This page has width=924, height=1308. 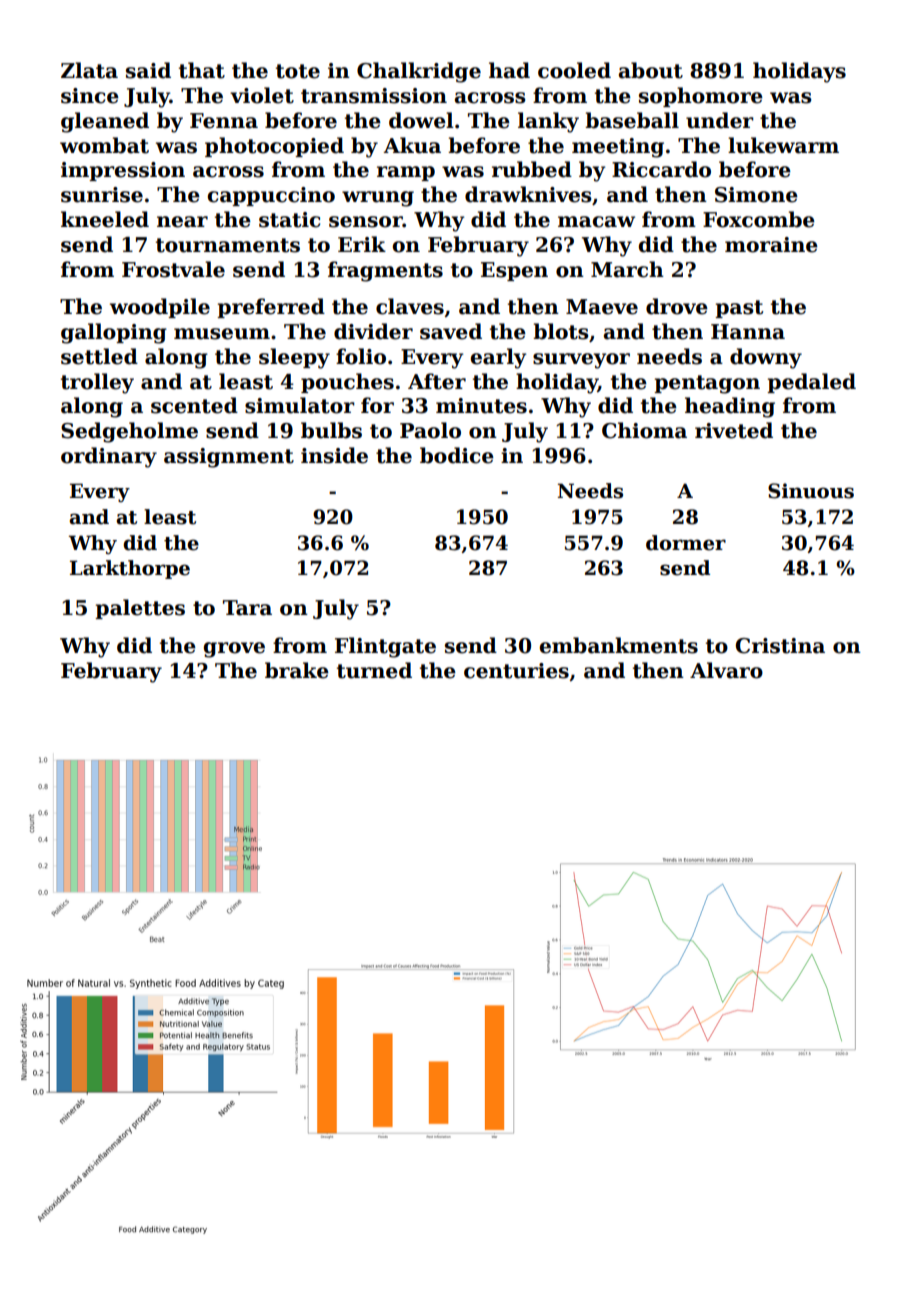 I want to click on brake, so click(x=297, y=670).
